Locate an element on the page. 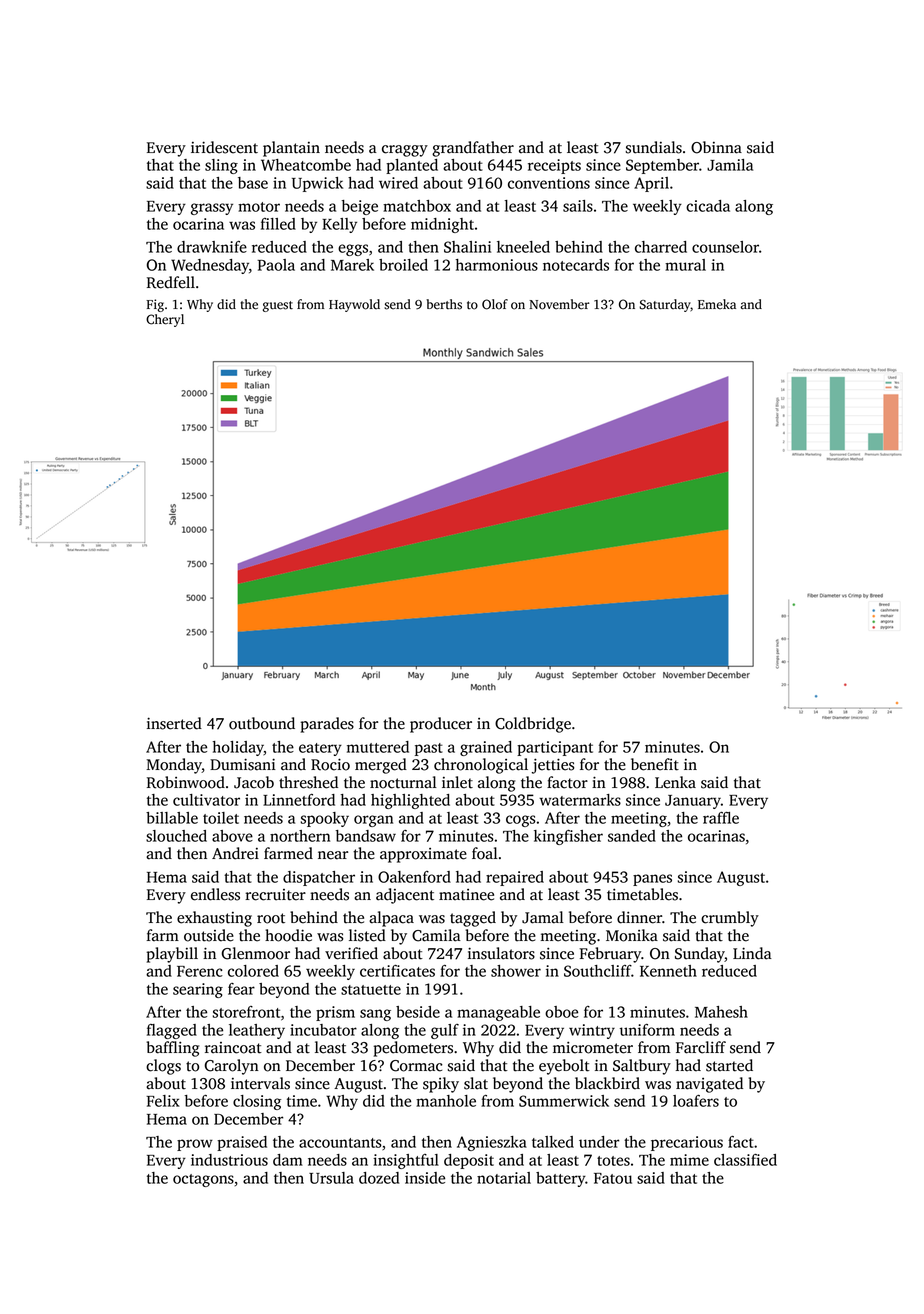 The width and height of the image is (924, 1314). Haywold is located at coordinates (354, 305).
